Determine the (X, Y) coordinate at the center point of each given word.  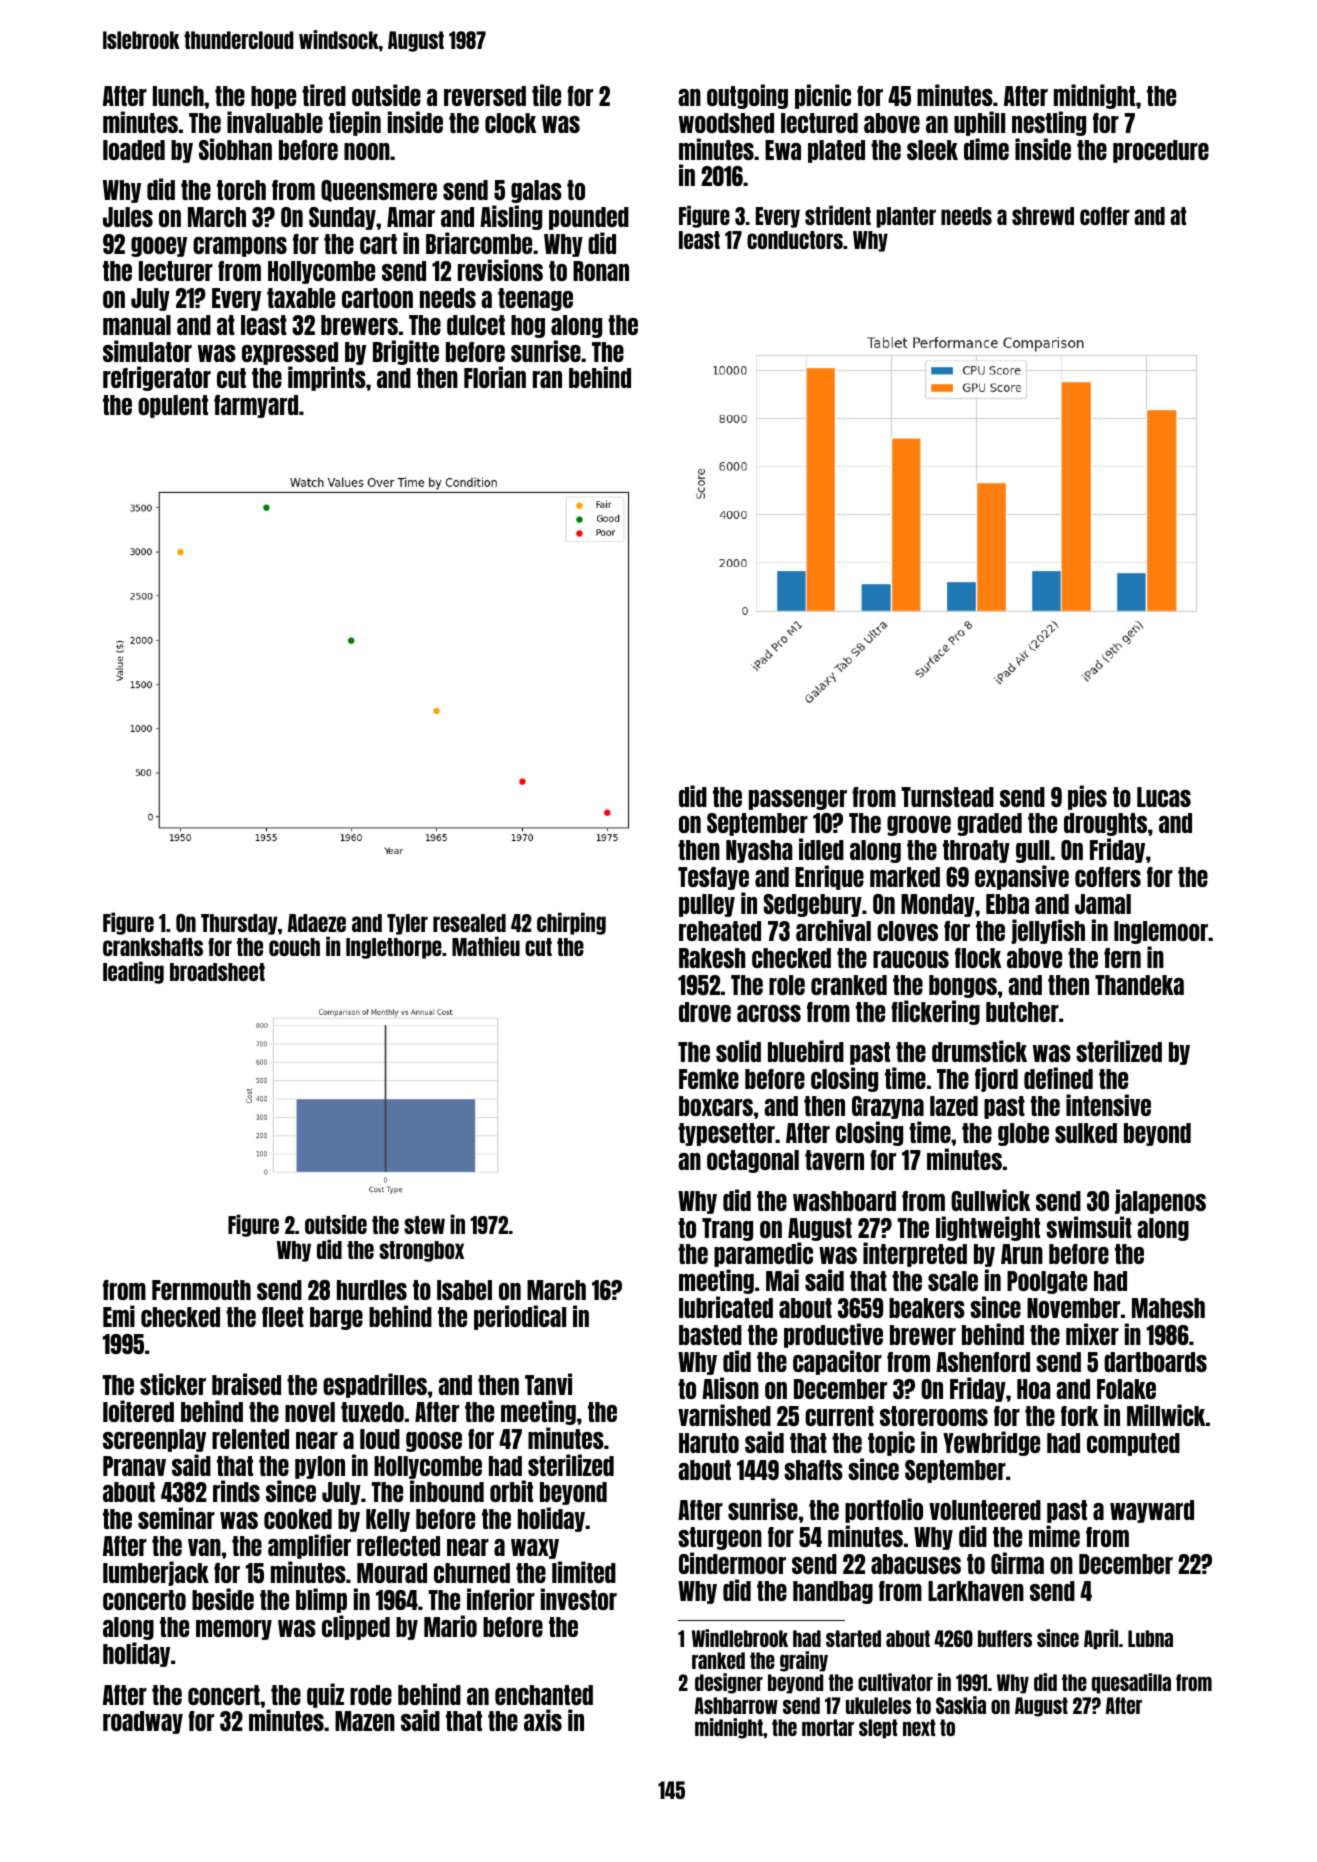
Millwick (1166, 1415)
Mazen (365, 1721)
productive (833, 1335)
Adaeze (317, 923)
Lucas (1164, 797)
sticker (173, 1384)
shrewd (1043, 216)
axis (543, 1720)
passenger (798, 800)
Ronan (601, 271)
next (919, 1727)
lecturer (176, 271)
